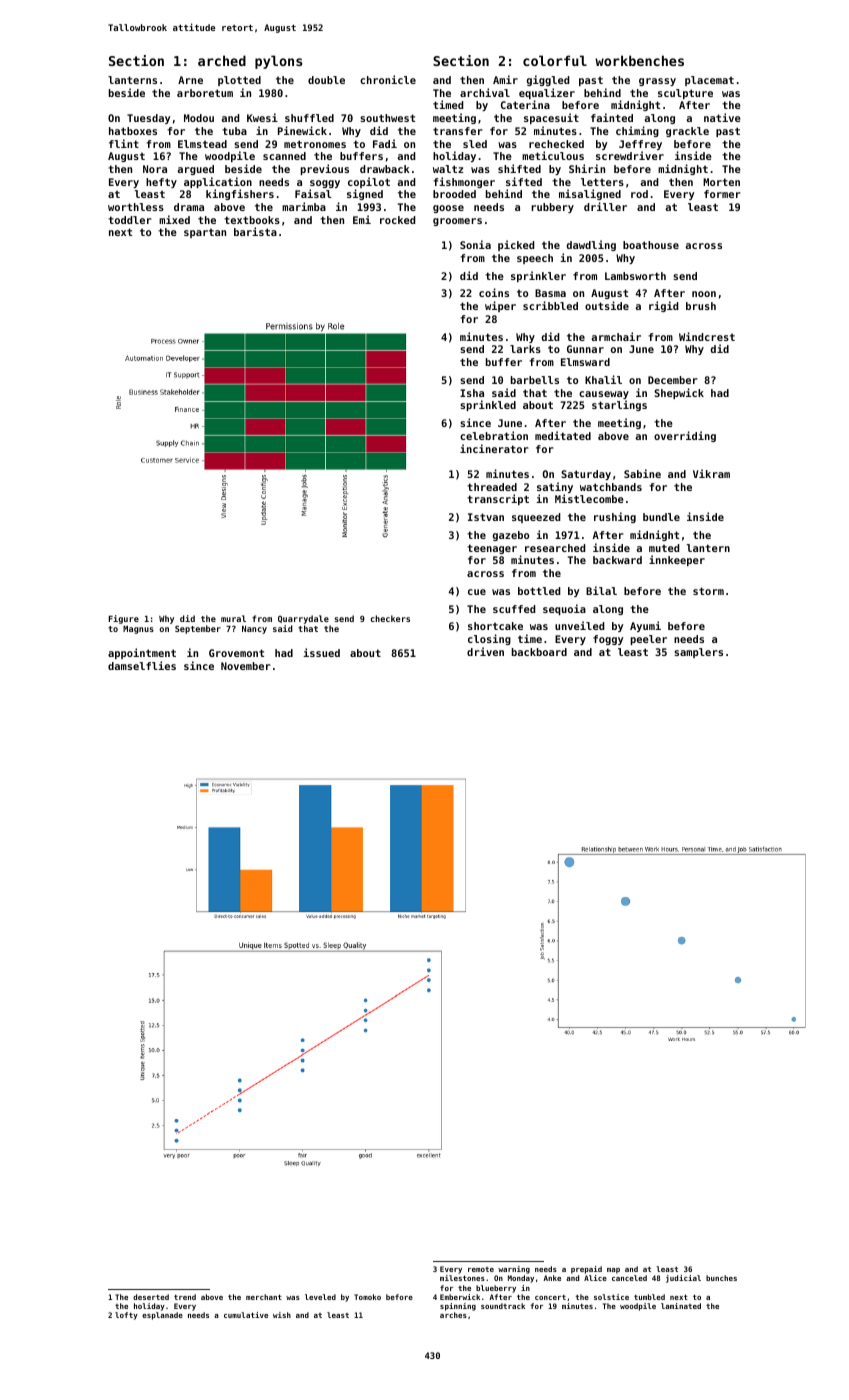  Describe the element at coordinates (151, 1297) in the document. I see `deserted` at that location.
